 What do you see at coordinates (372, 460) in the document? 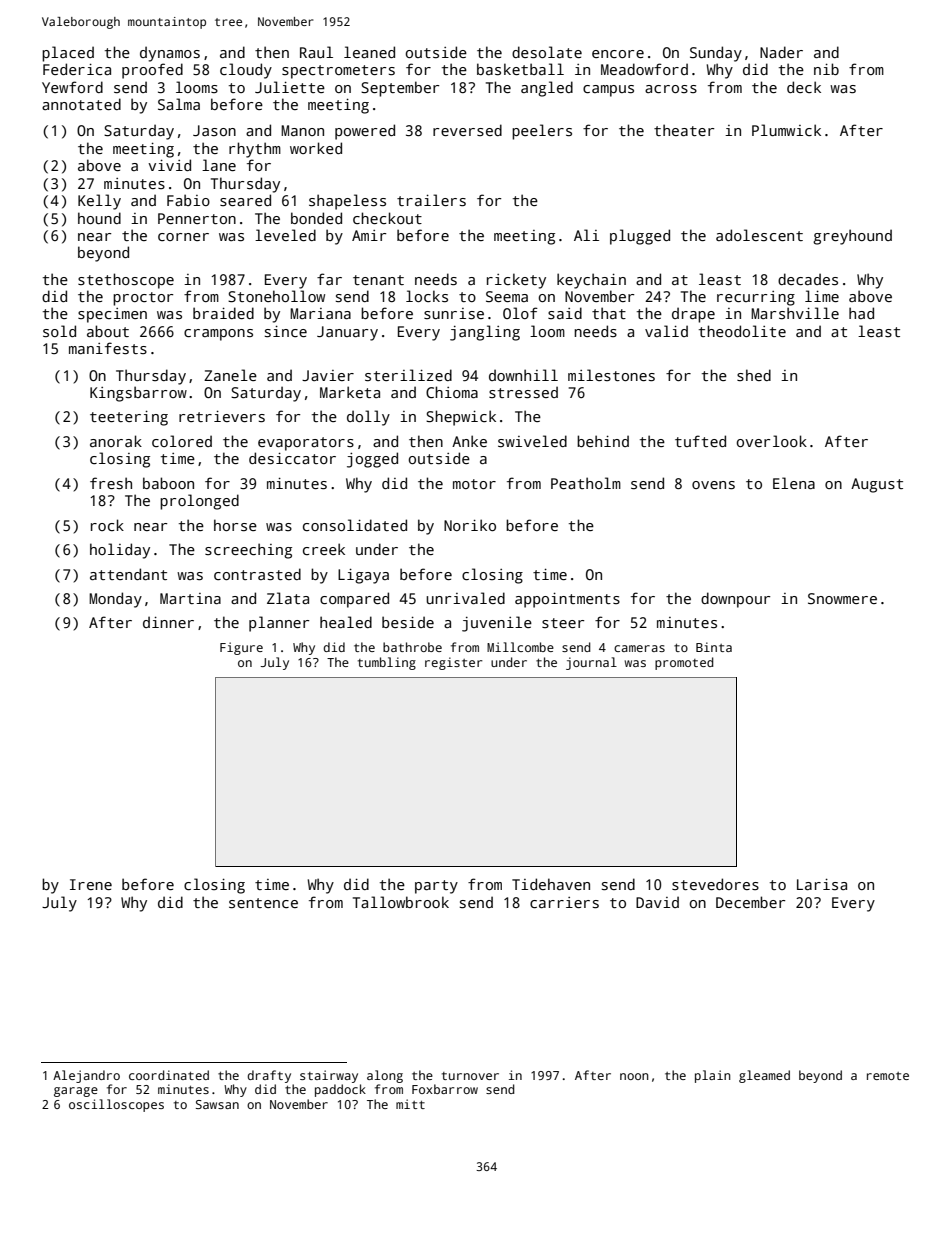
I see `jogged` at bounding box center [372, 460].
